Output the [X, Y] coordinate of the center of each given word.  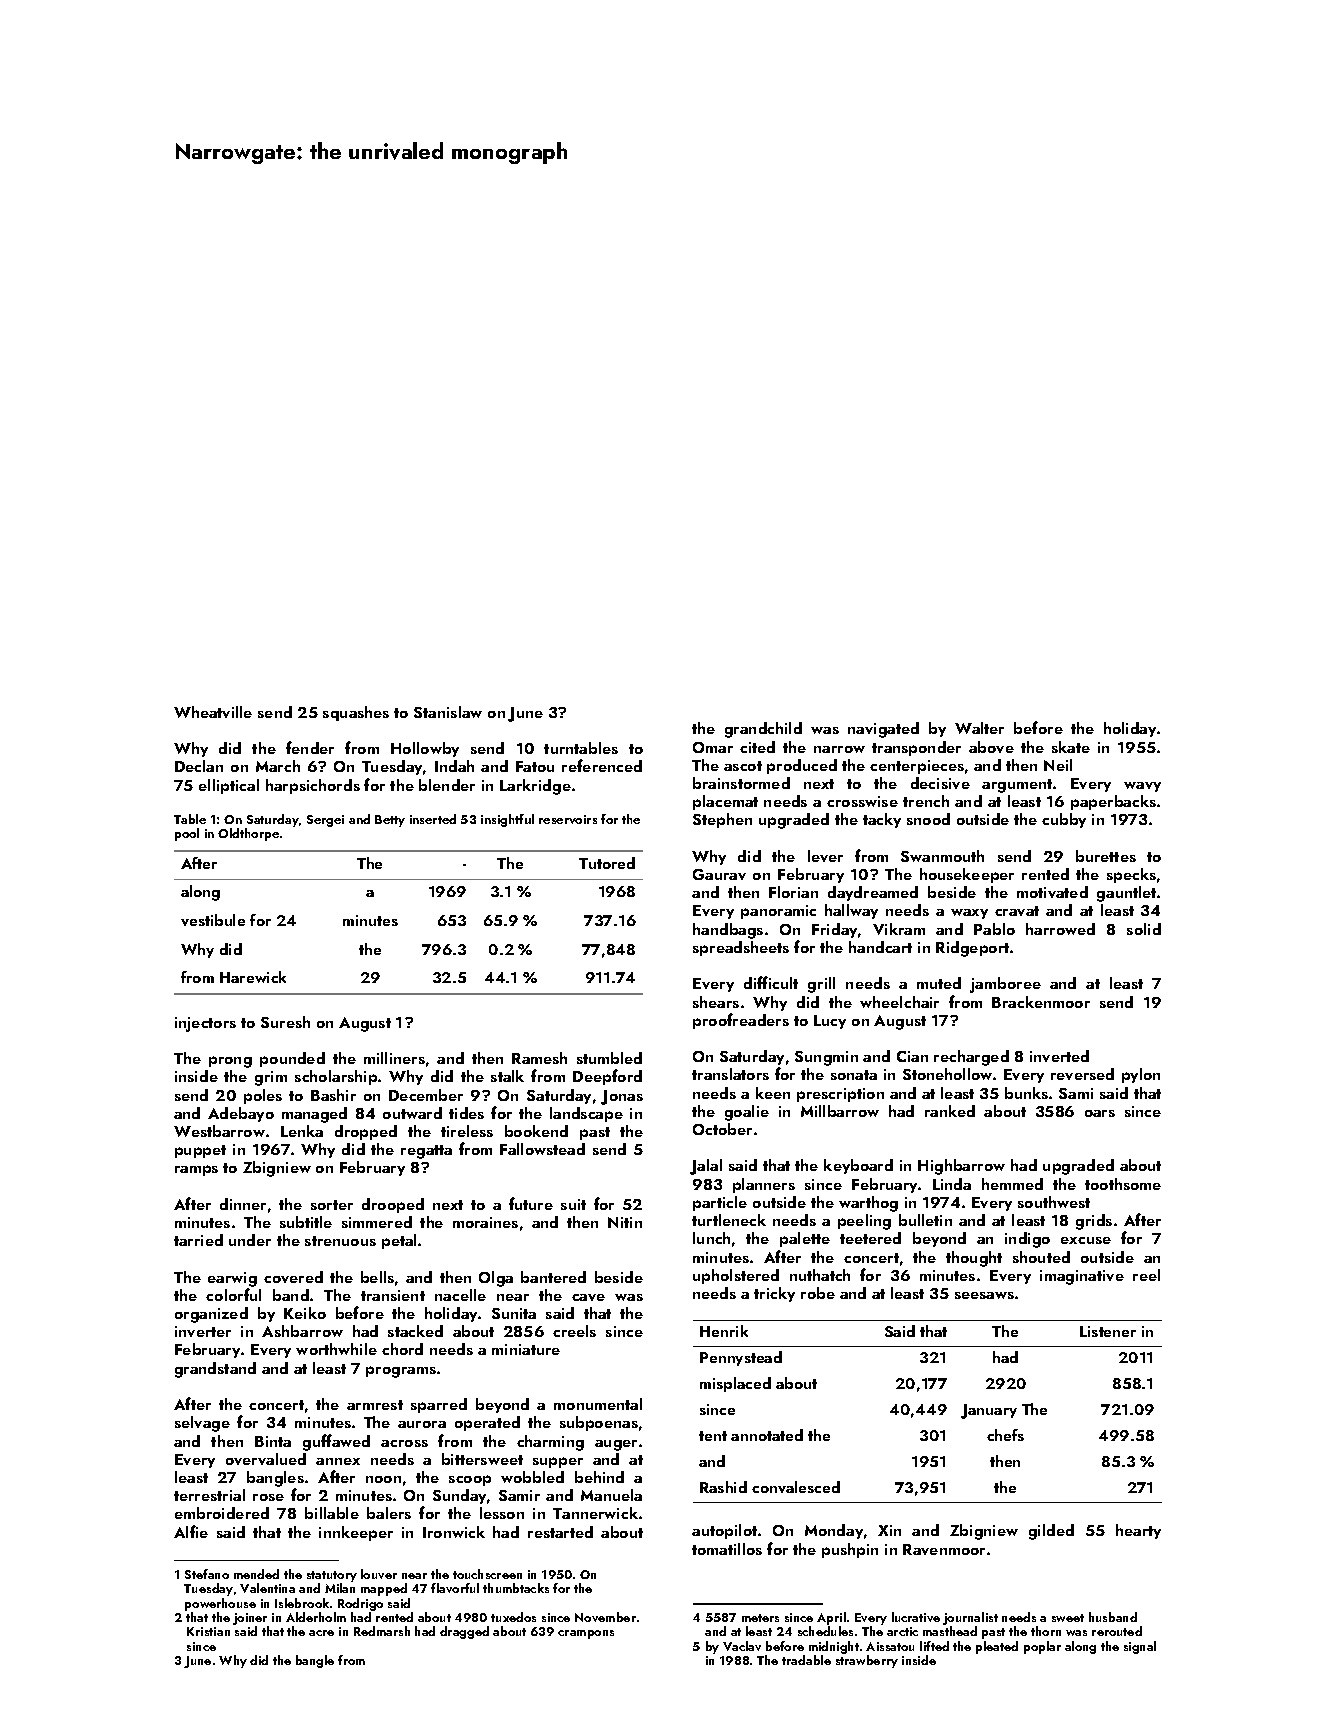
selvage [202, 1424]
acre [321, 1633]
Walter [979, 728]
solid [1144, 929]
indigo [1027, 1240]
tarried [198, 1240]
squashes [356, 713]
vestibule [213, 920]
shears [716, 1002]
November [605, 1617]
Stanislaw [448, 712]
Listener [1108, 1331]
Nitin [625, 1222]
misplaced [735, 1384]
